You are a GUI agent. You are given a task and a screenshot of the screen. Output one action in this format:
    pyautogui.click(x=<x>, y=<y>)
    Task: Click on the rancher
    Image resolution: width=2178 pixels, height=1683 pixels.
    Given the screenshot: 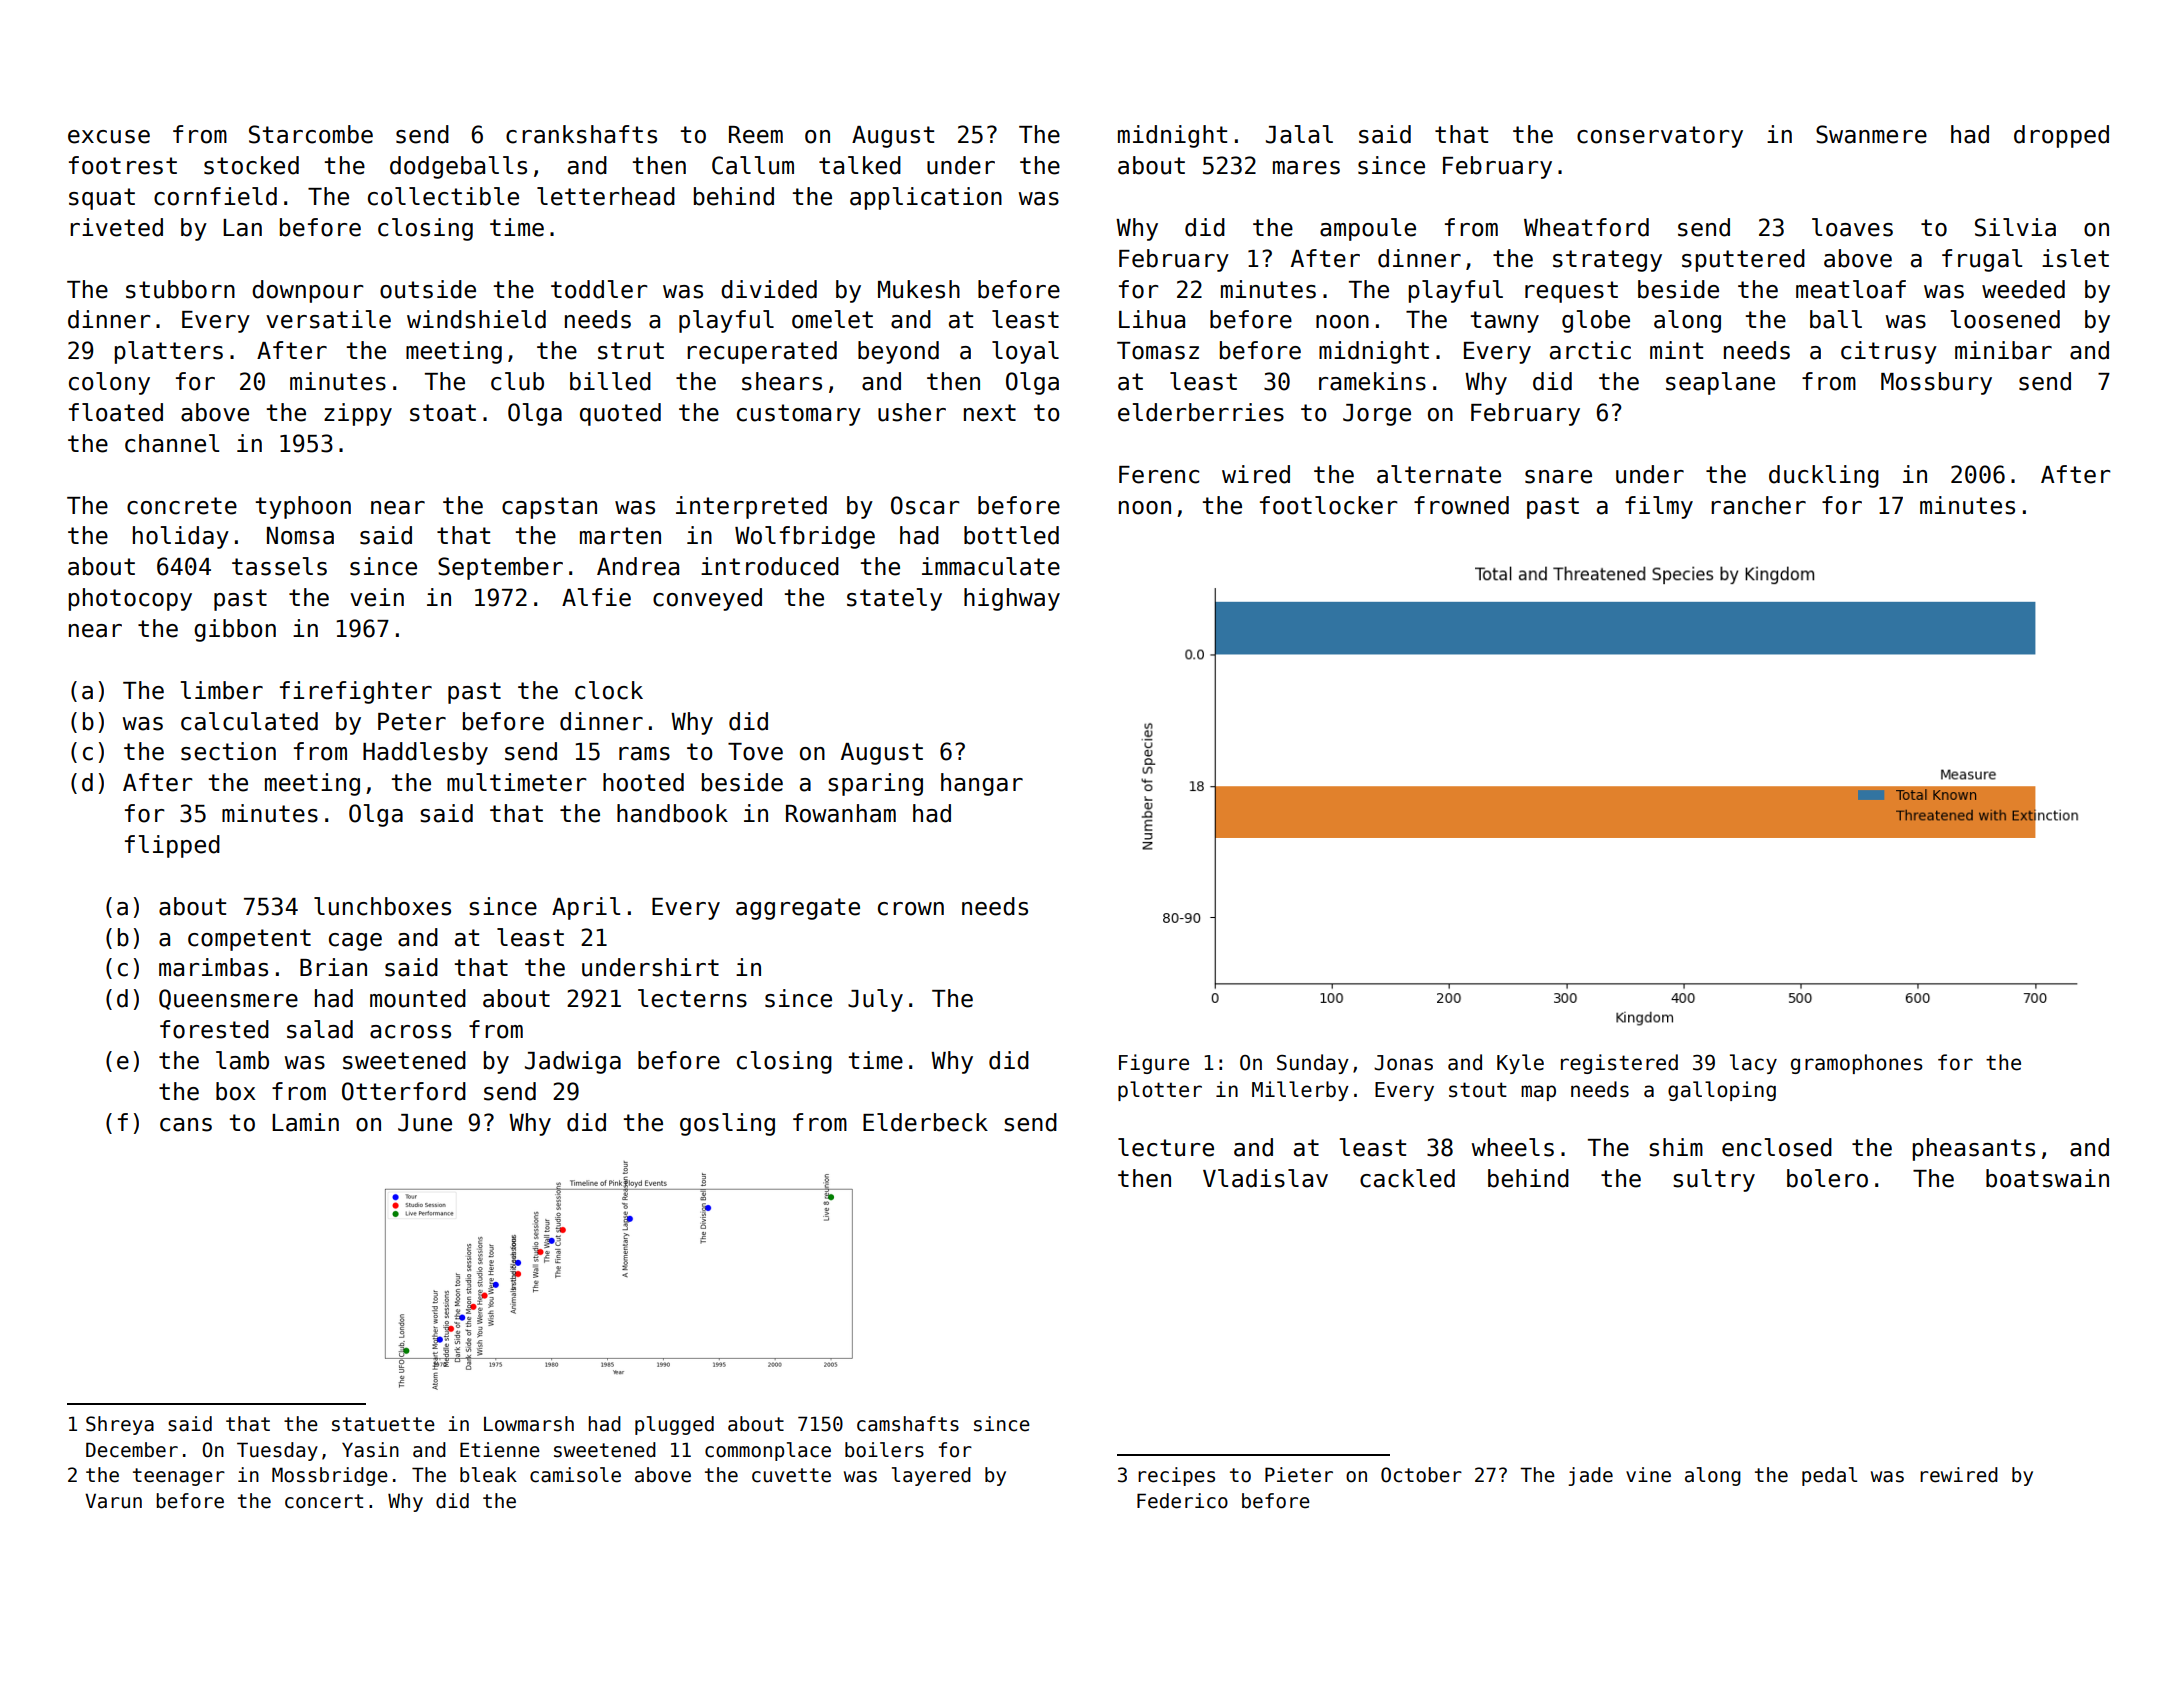 What is the action you would take?
    pyautogui.click(x=1758, y=505)
